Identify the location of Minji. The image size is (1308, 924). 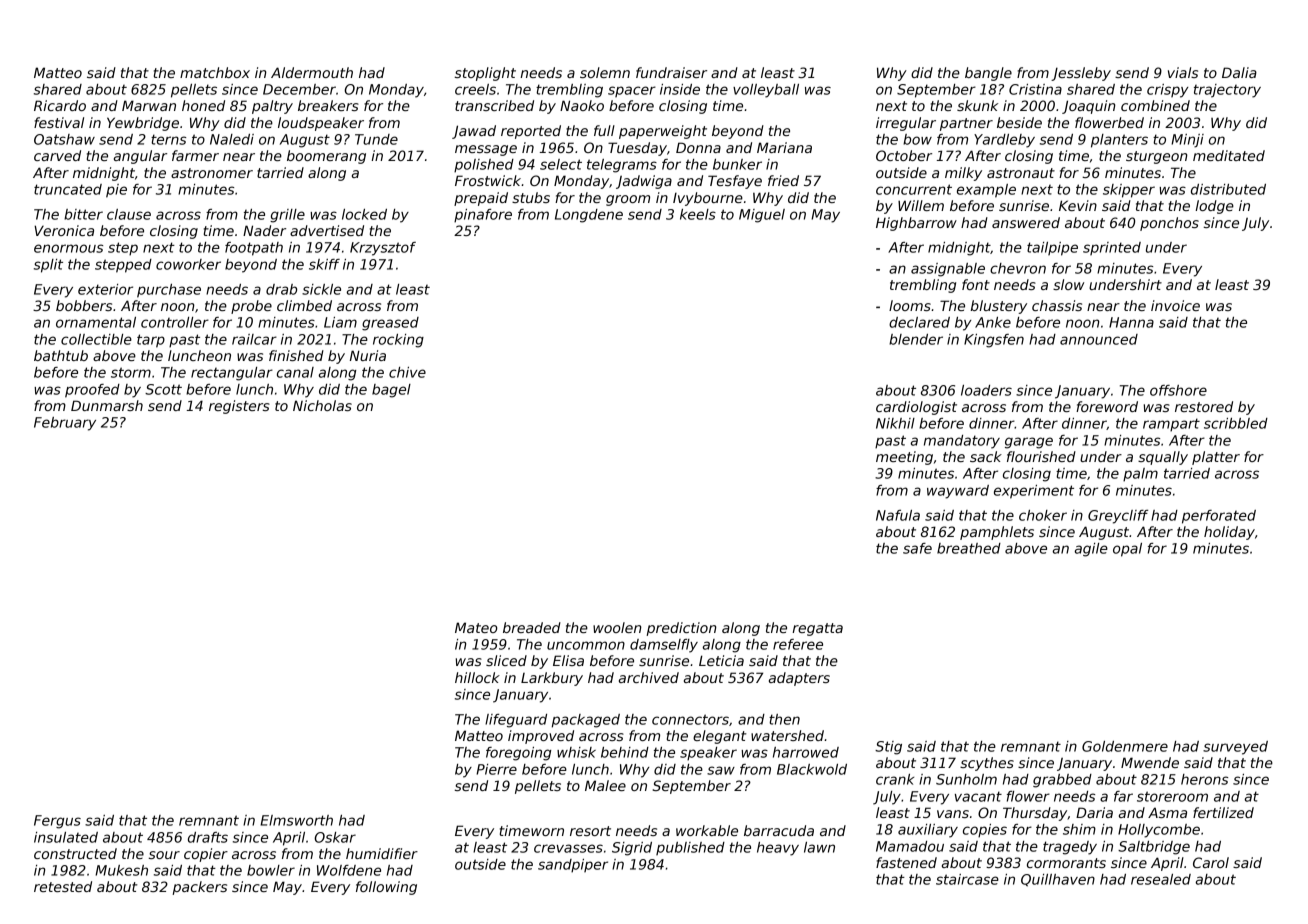
(1187, 141).
